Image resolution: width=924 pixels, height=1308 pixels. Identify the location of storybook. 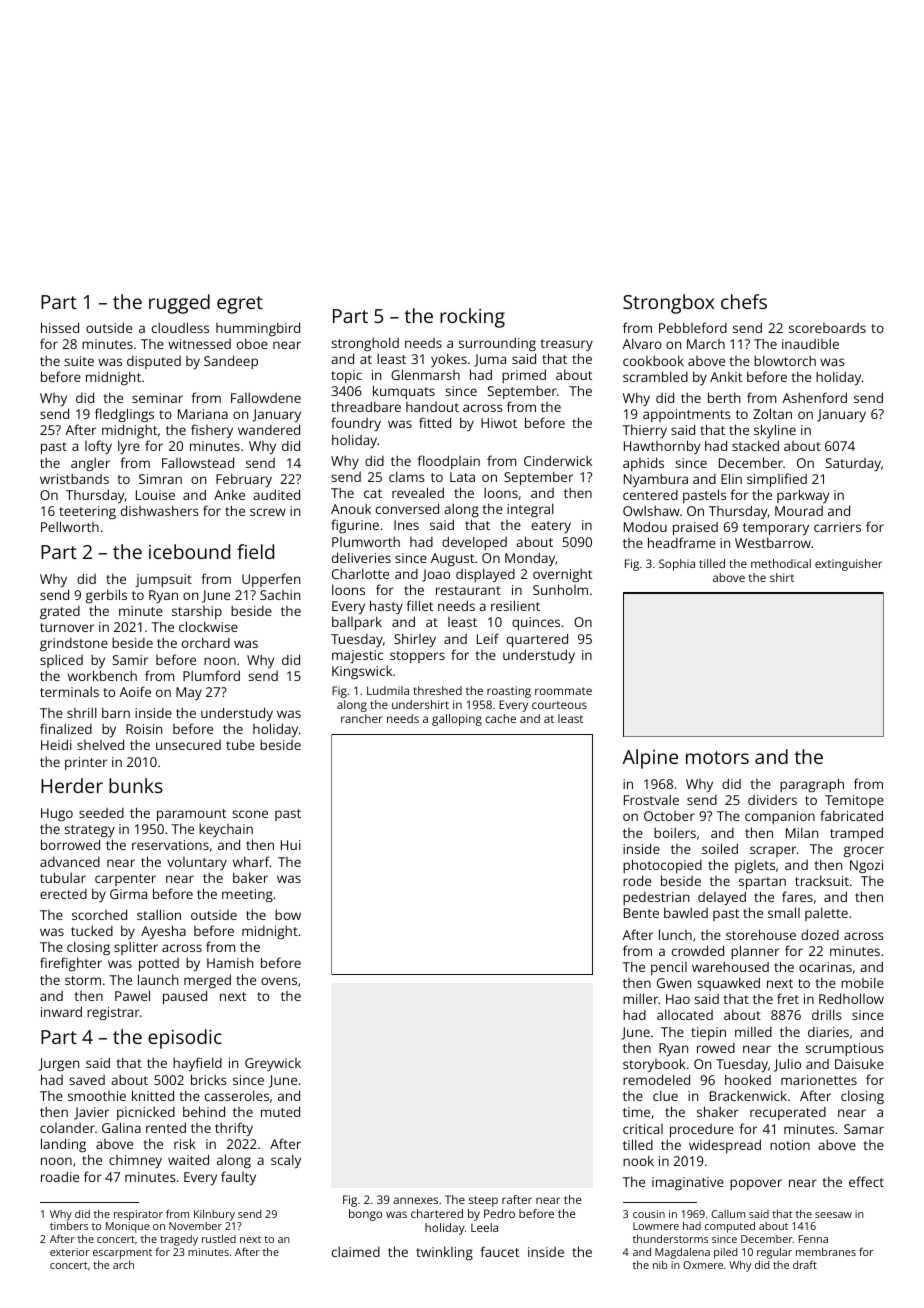
(654, 1065).
